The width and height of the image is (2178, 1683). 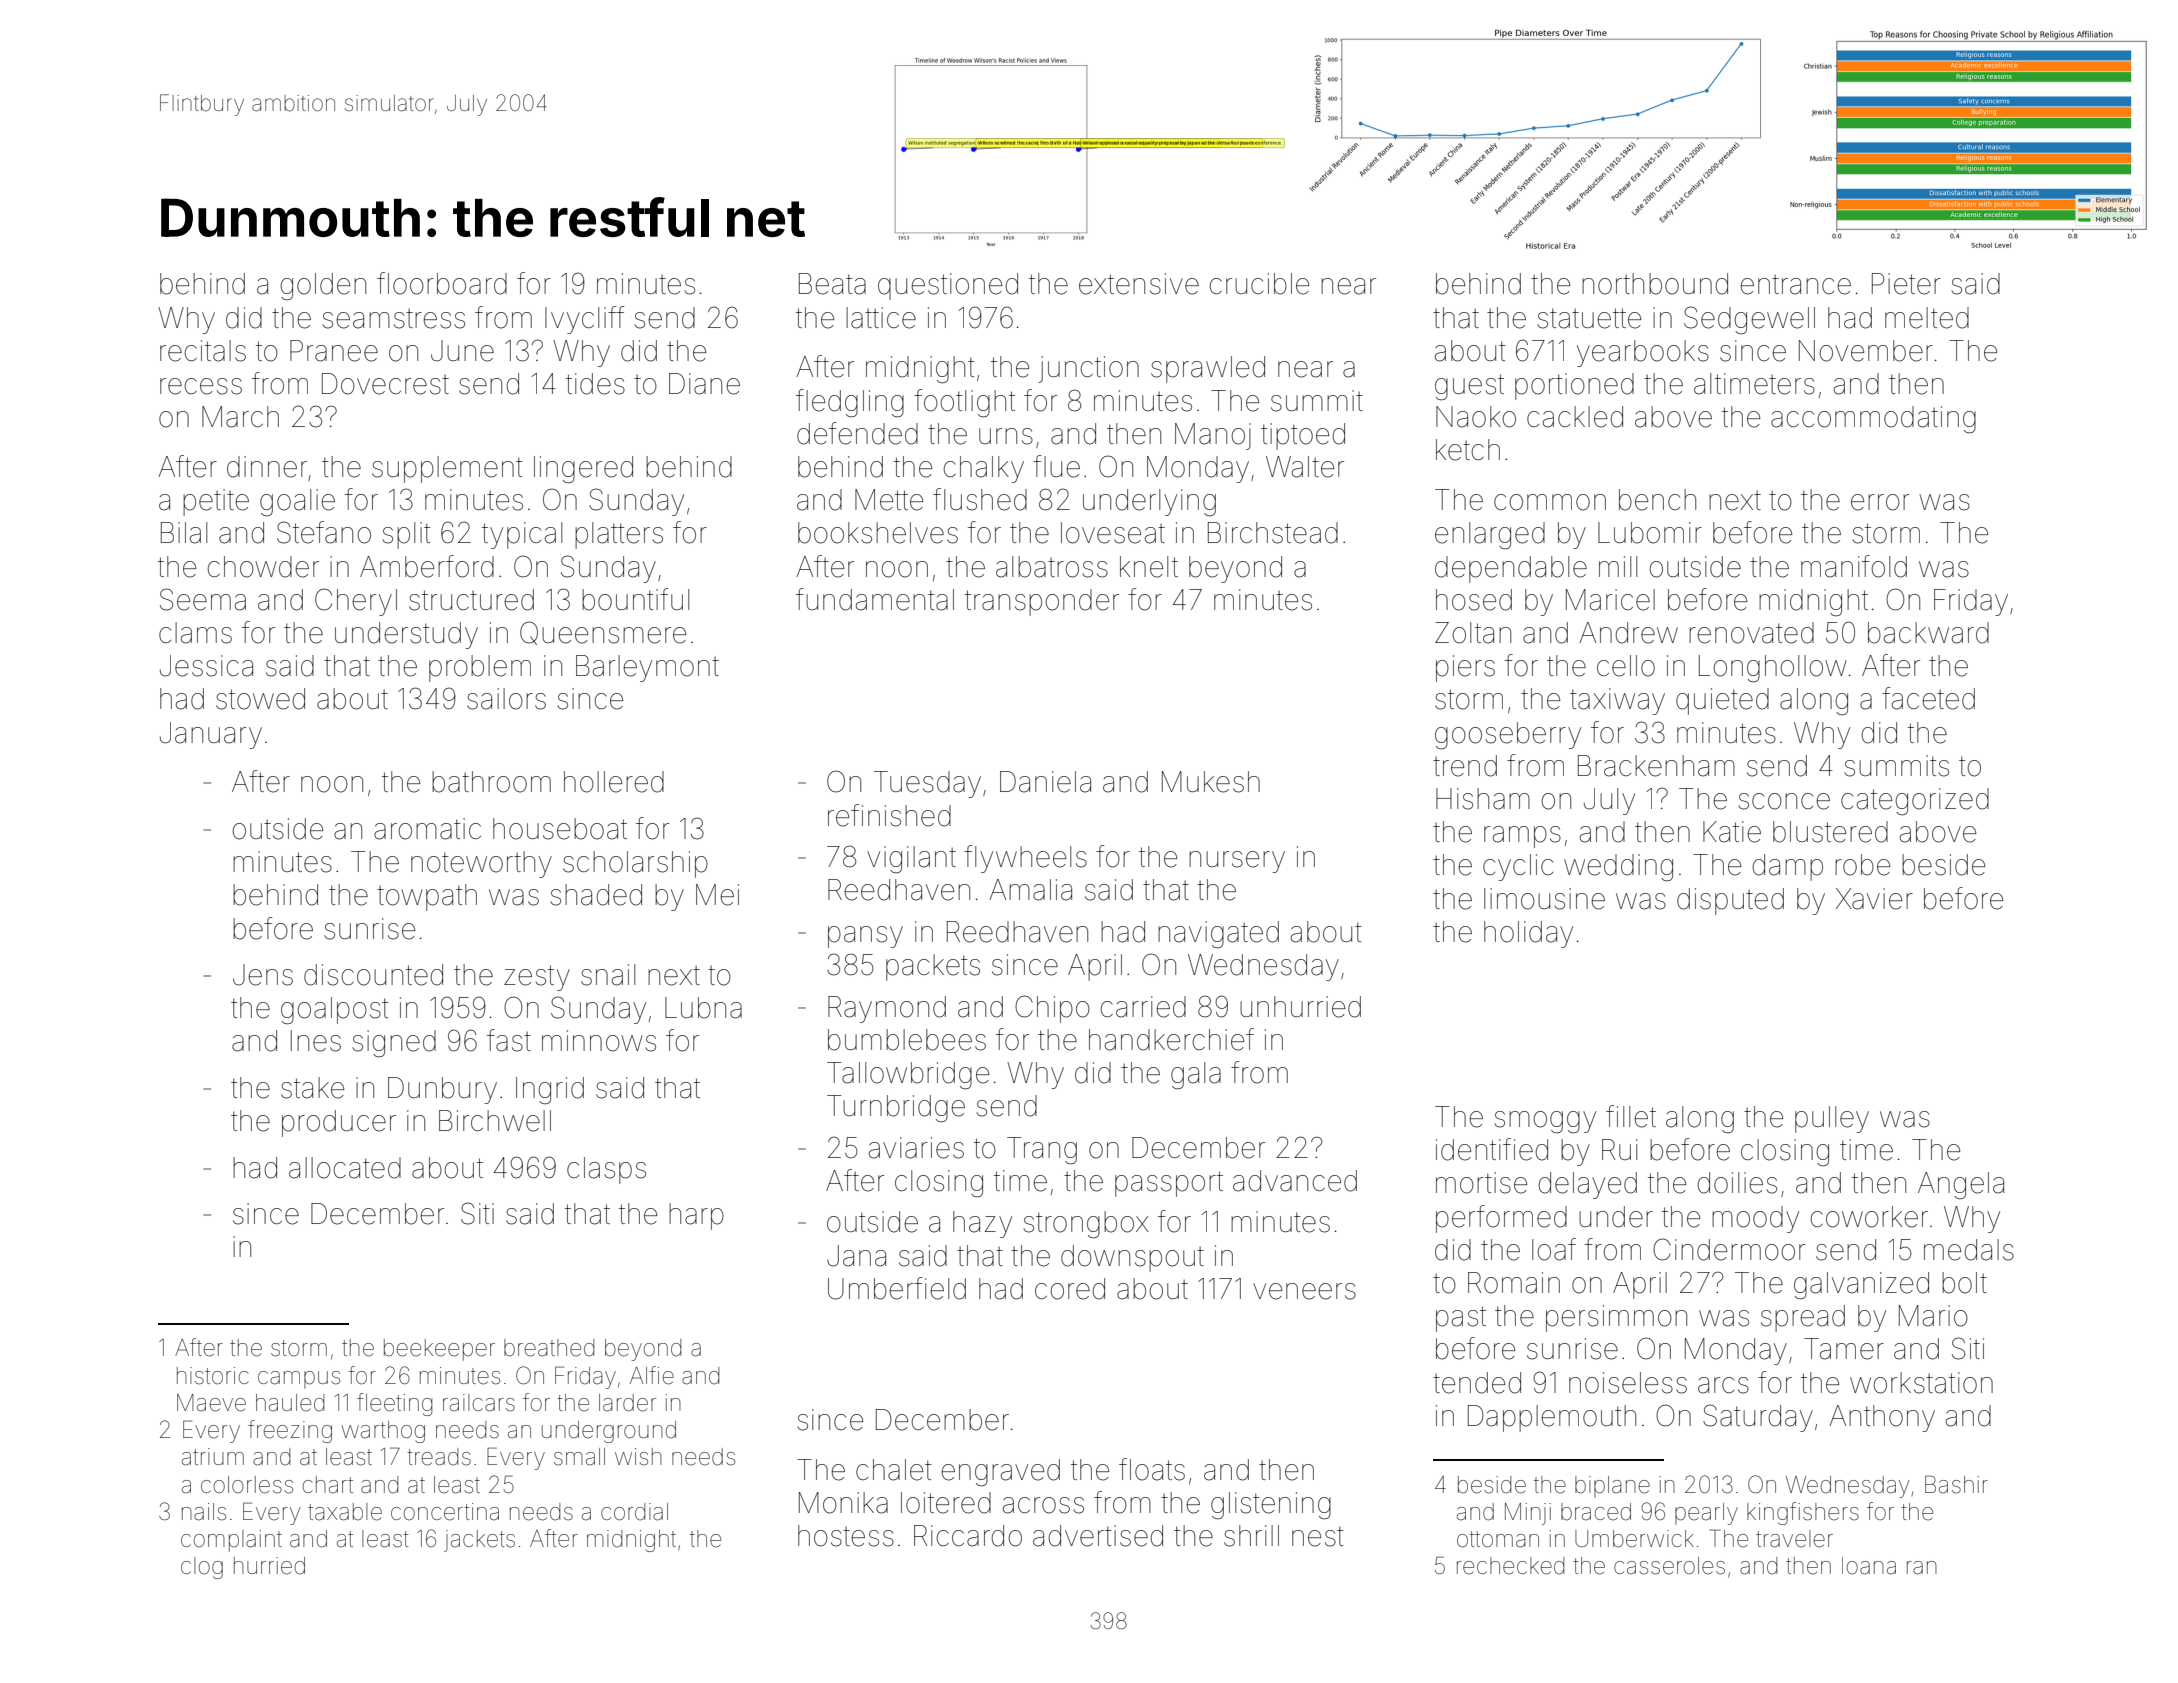 I want to click on statuette, so click(x=1589, y=318).
